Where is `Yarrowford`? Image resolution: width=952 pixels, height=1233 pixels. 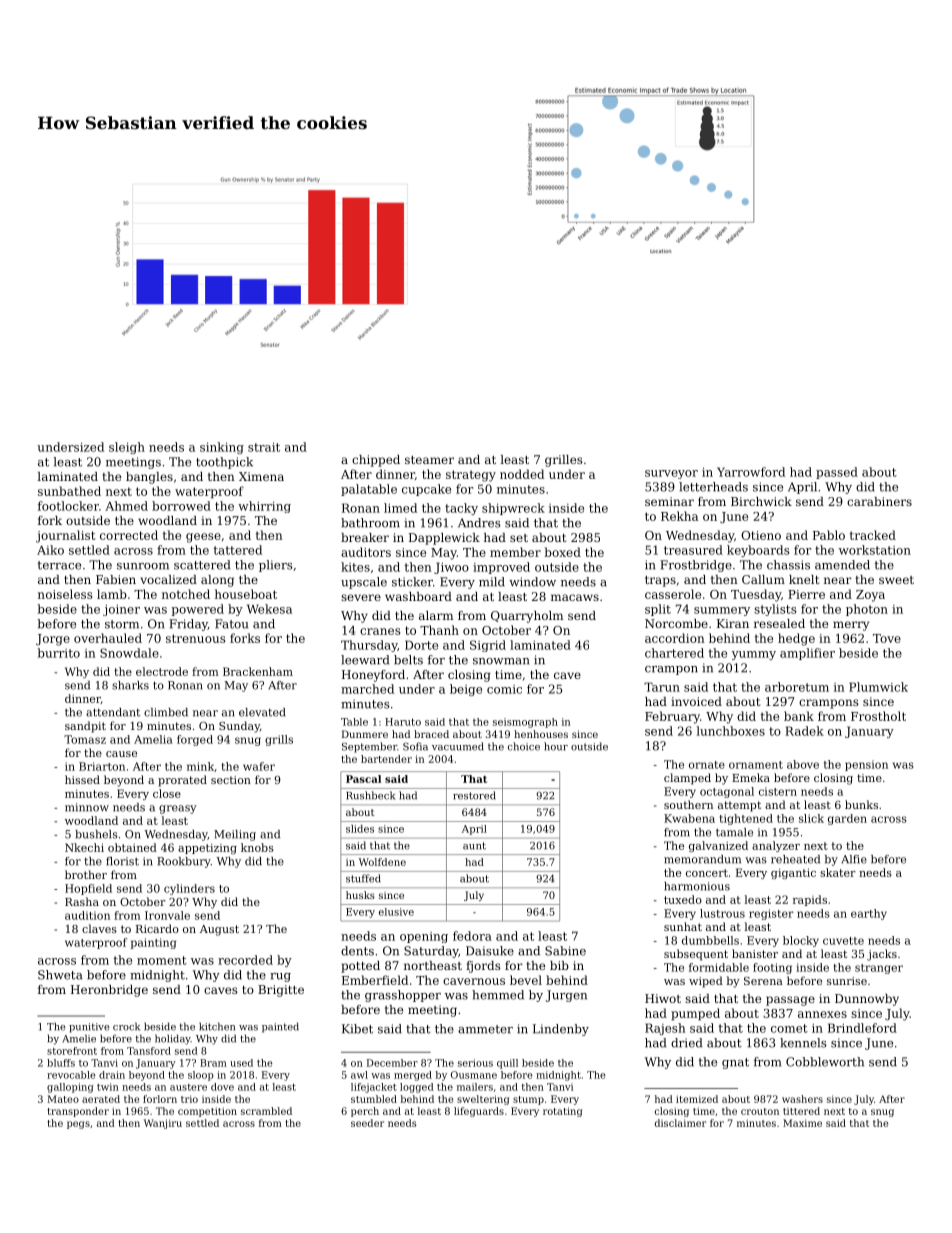
Yarrowford is located at coordinates (751, 472).
